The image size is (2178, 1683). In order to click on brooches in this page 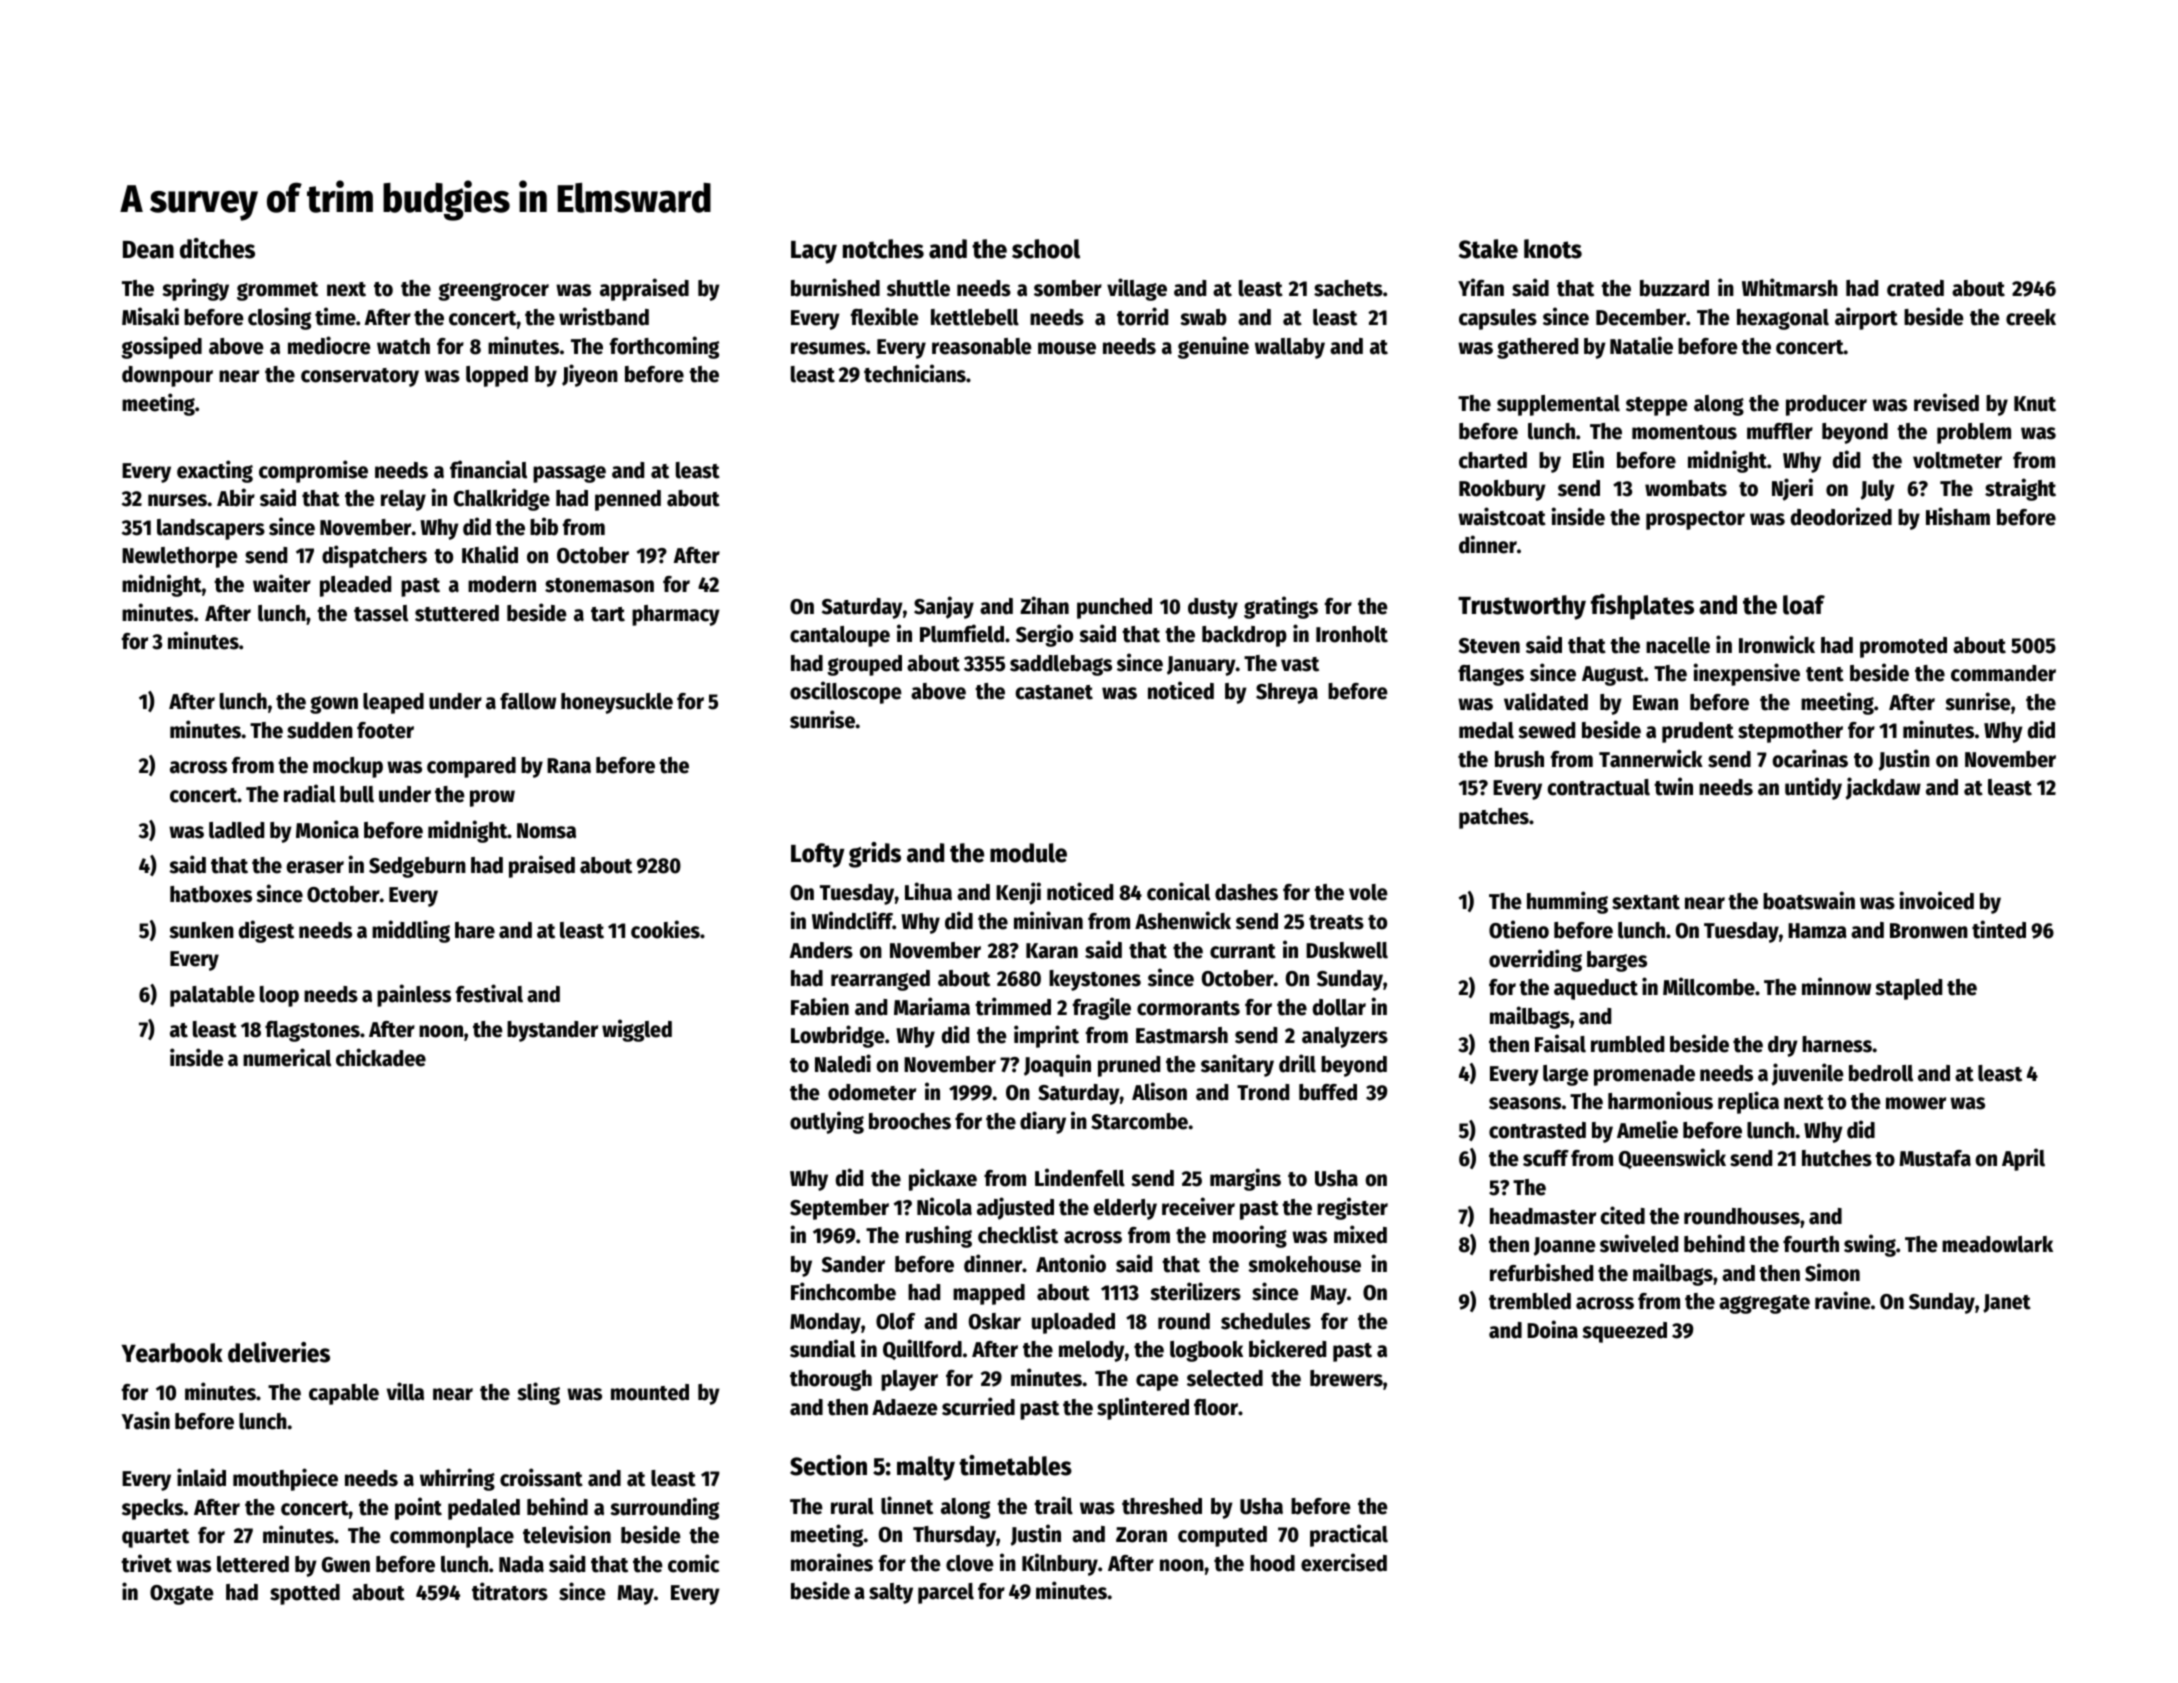, I will do `click(910, 1121)`.
